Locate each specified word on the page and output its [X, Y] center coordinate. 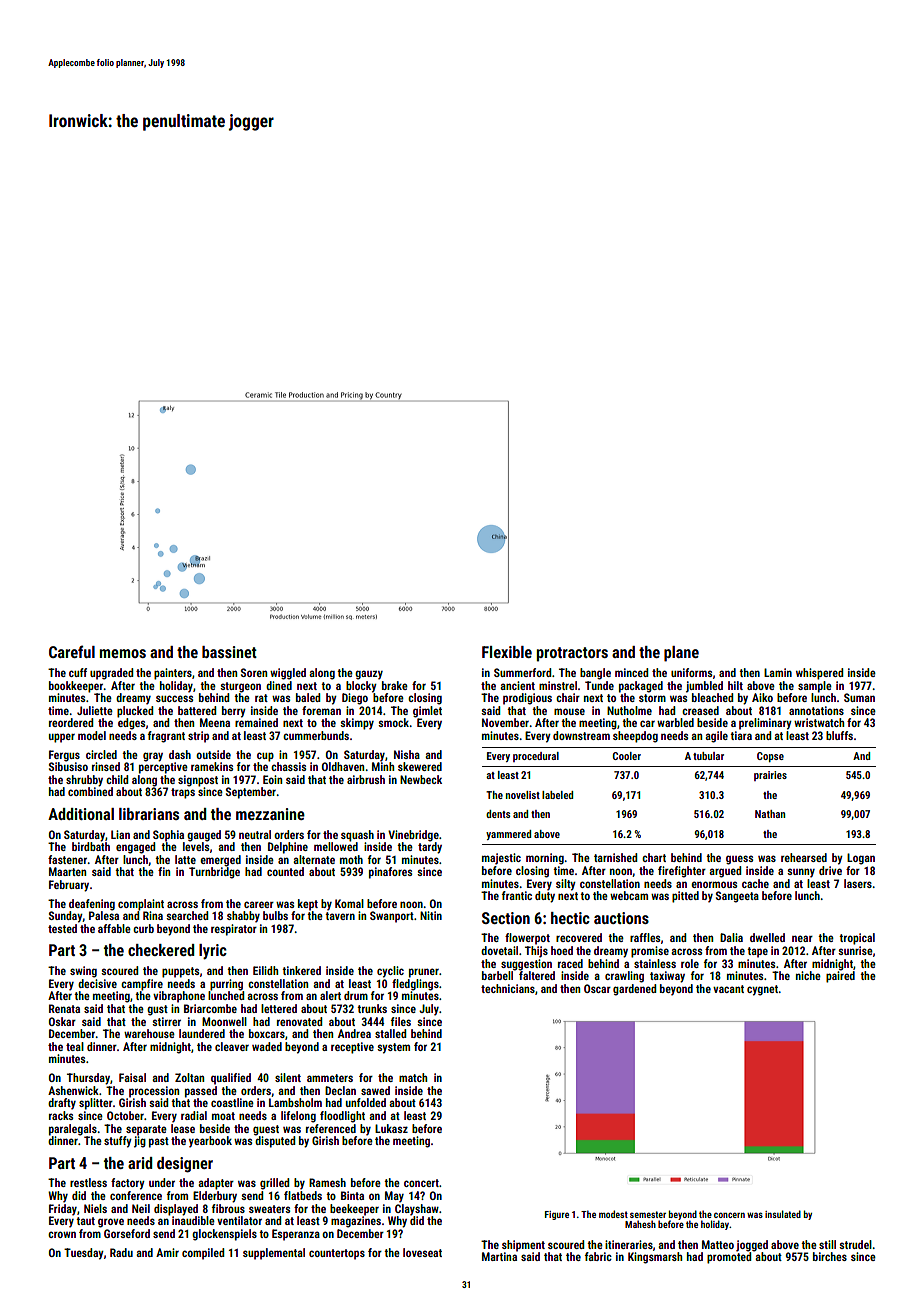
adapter [216, 1184]
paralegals [73, 1130]
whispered [820, 674]
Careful [72, 651]
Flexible [507, 652]
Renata [64, 1008]
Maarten [67, 871]
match [413, 1077]
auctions [621, 918]
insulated [783, 1214]
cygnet [763, 990]
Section [506, 918]
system [393, 1048]
